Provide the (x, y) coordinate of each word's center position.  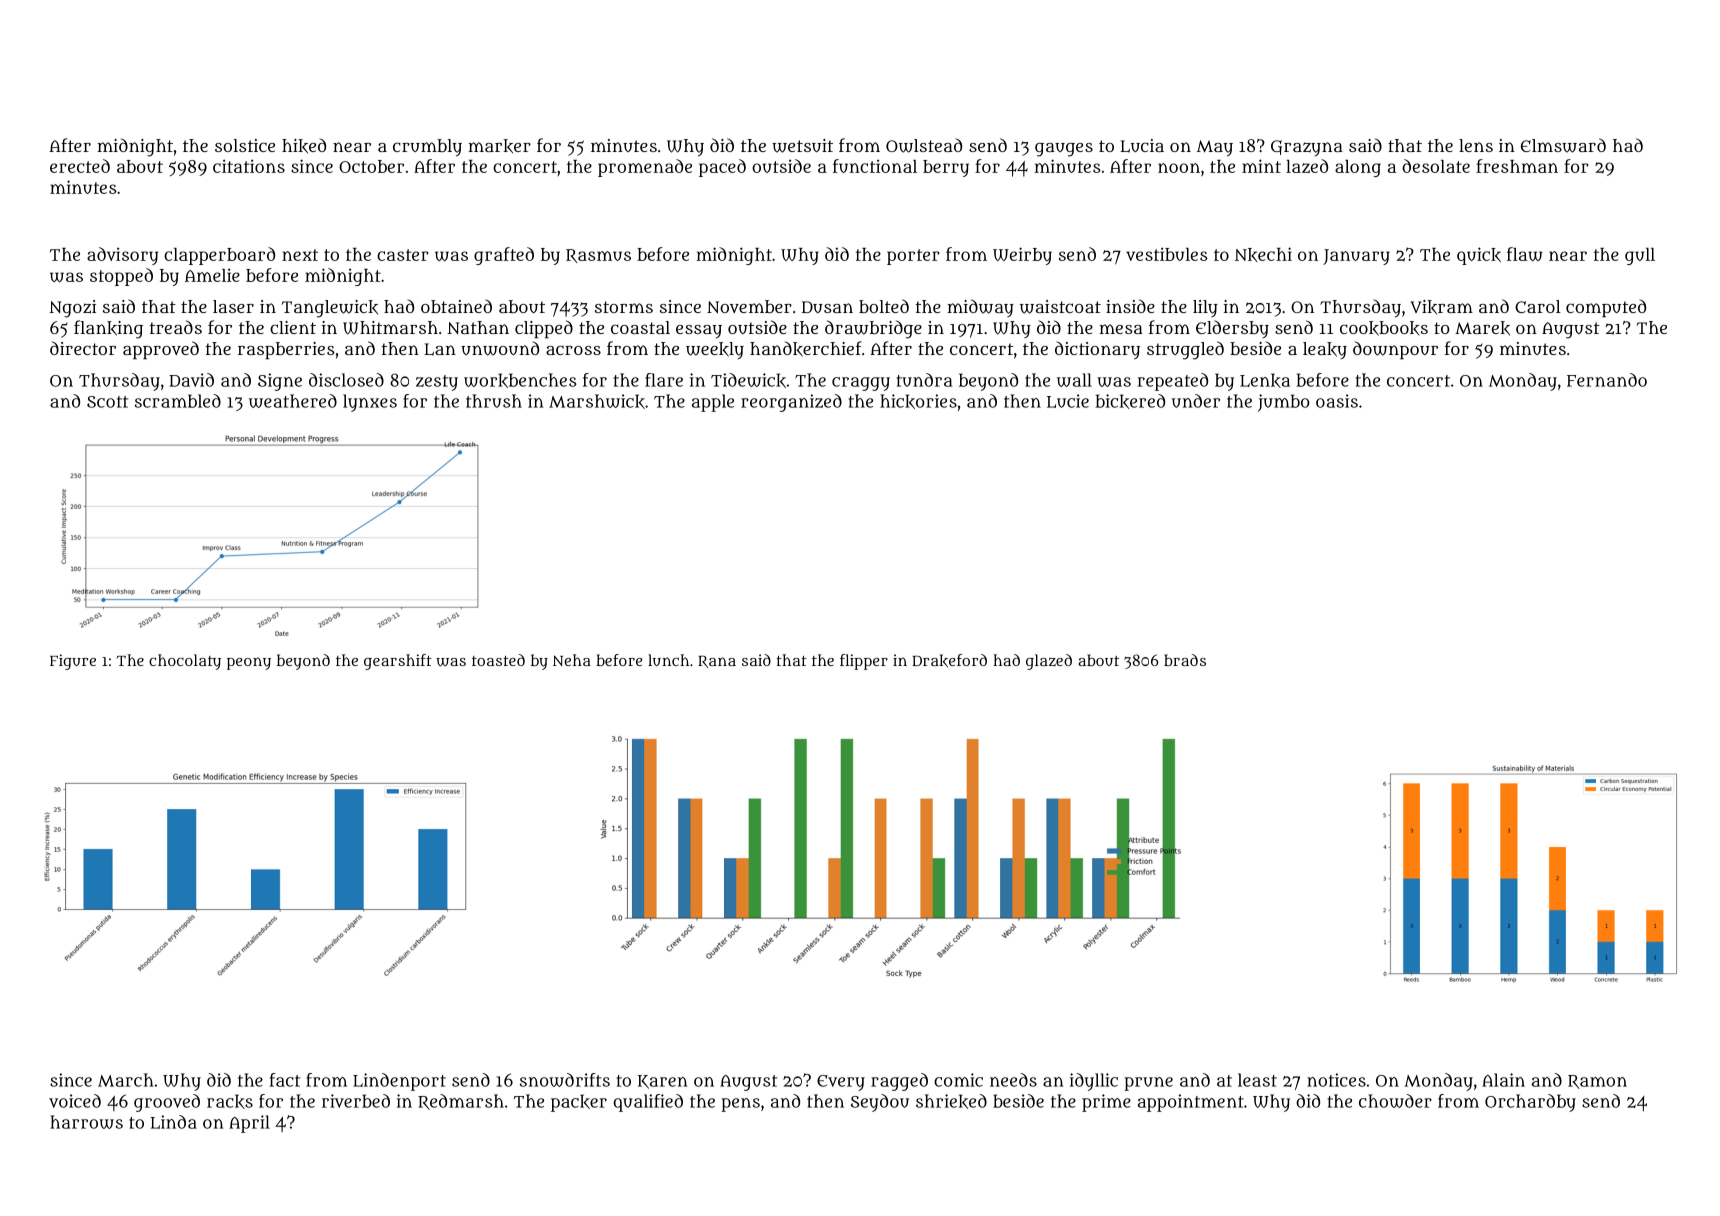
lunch (668, 660)
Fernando (1607, 380)
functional (875, 166)
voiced (75, 1101)
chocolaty (185, 662)
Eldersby (1232, 329)
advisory (122, 256)
